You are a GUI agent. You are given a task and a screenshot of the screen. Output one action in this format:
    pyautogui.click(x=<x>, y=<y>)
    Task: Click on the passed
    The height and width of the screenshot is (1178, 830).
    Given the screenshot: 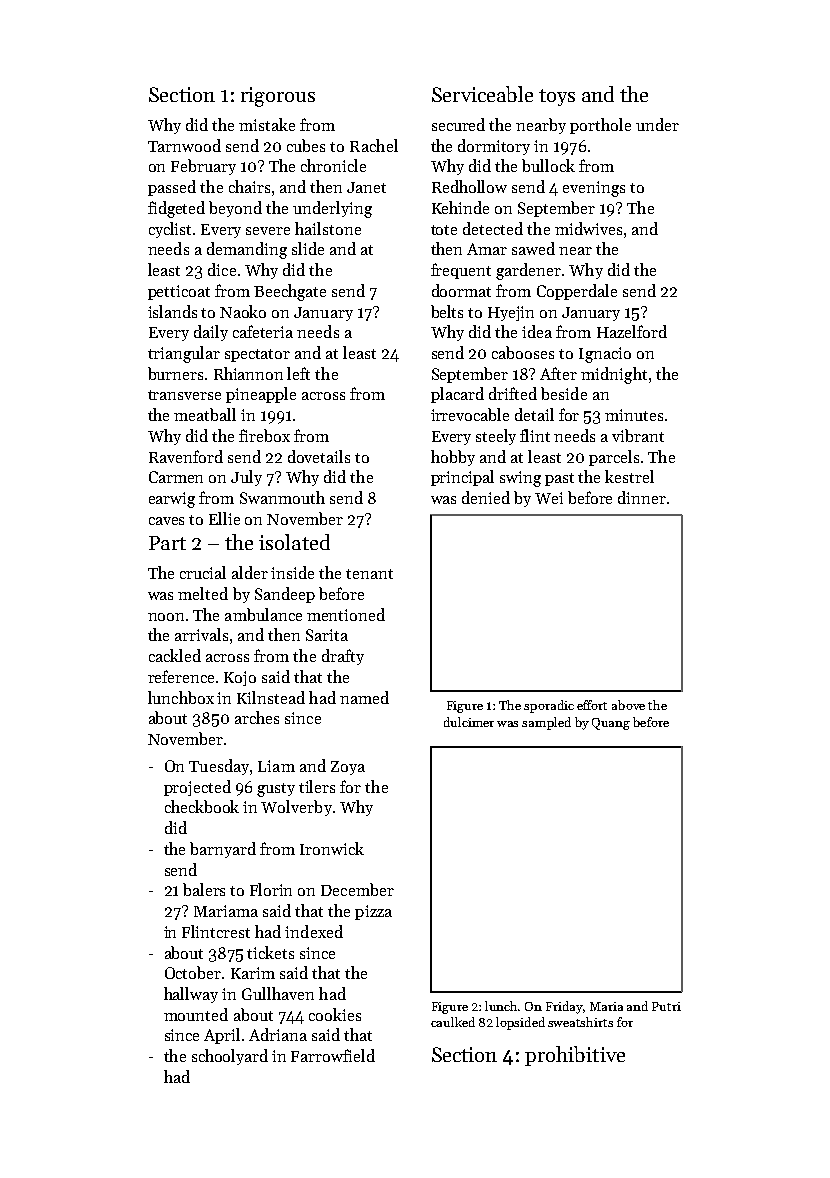 What is the action you would take?
    pyautogui.click(x=172, y=188)
